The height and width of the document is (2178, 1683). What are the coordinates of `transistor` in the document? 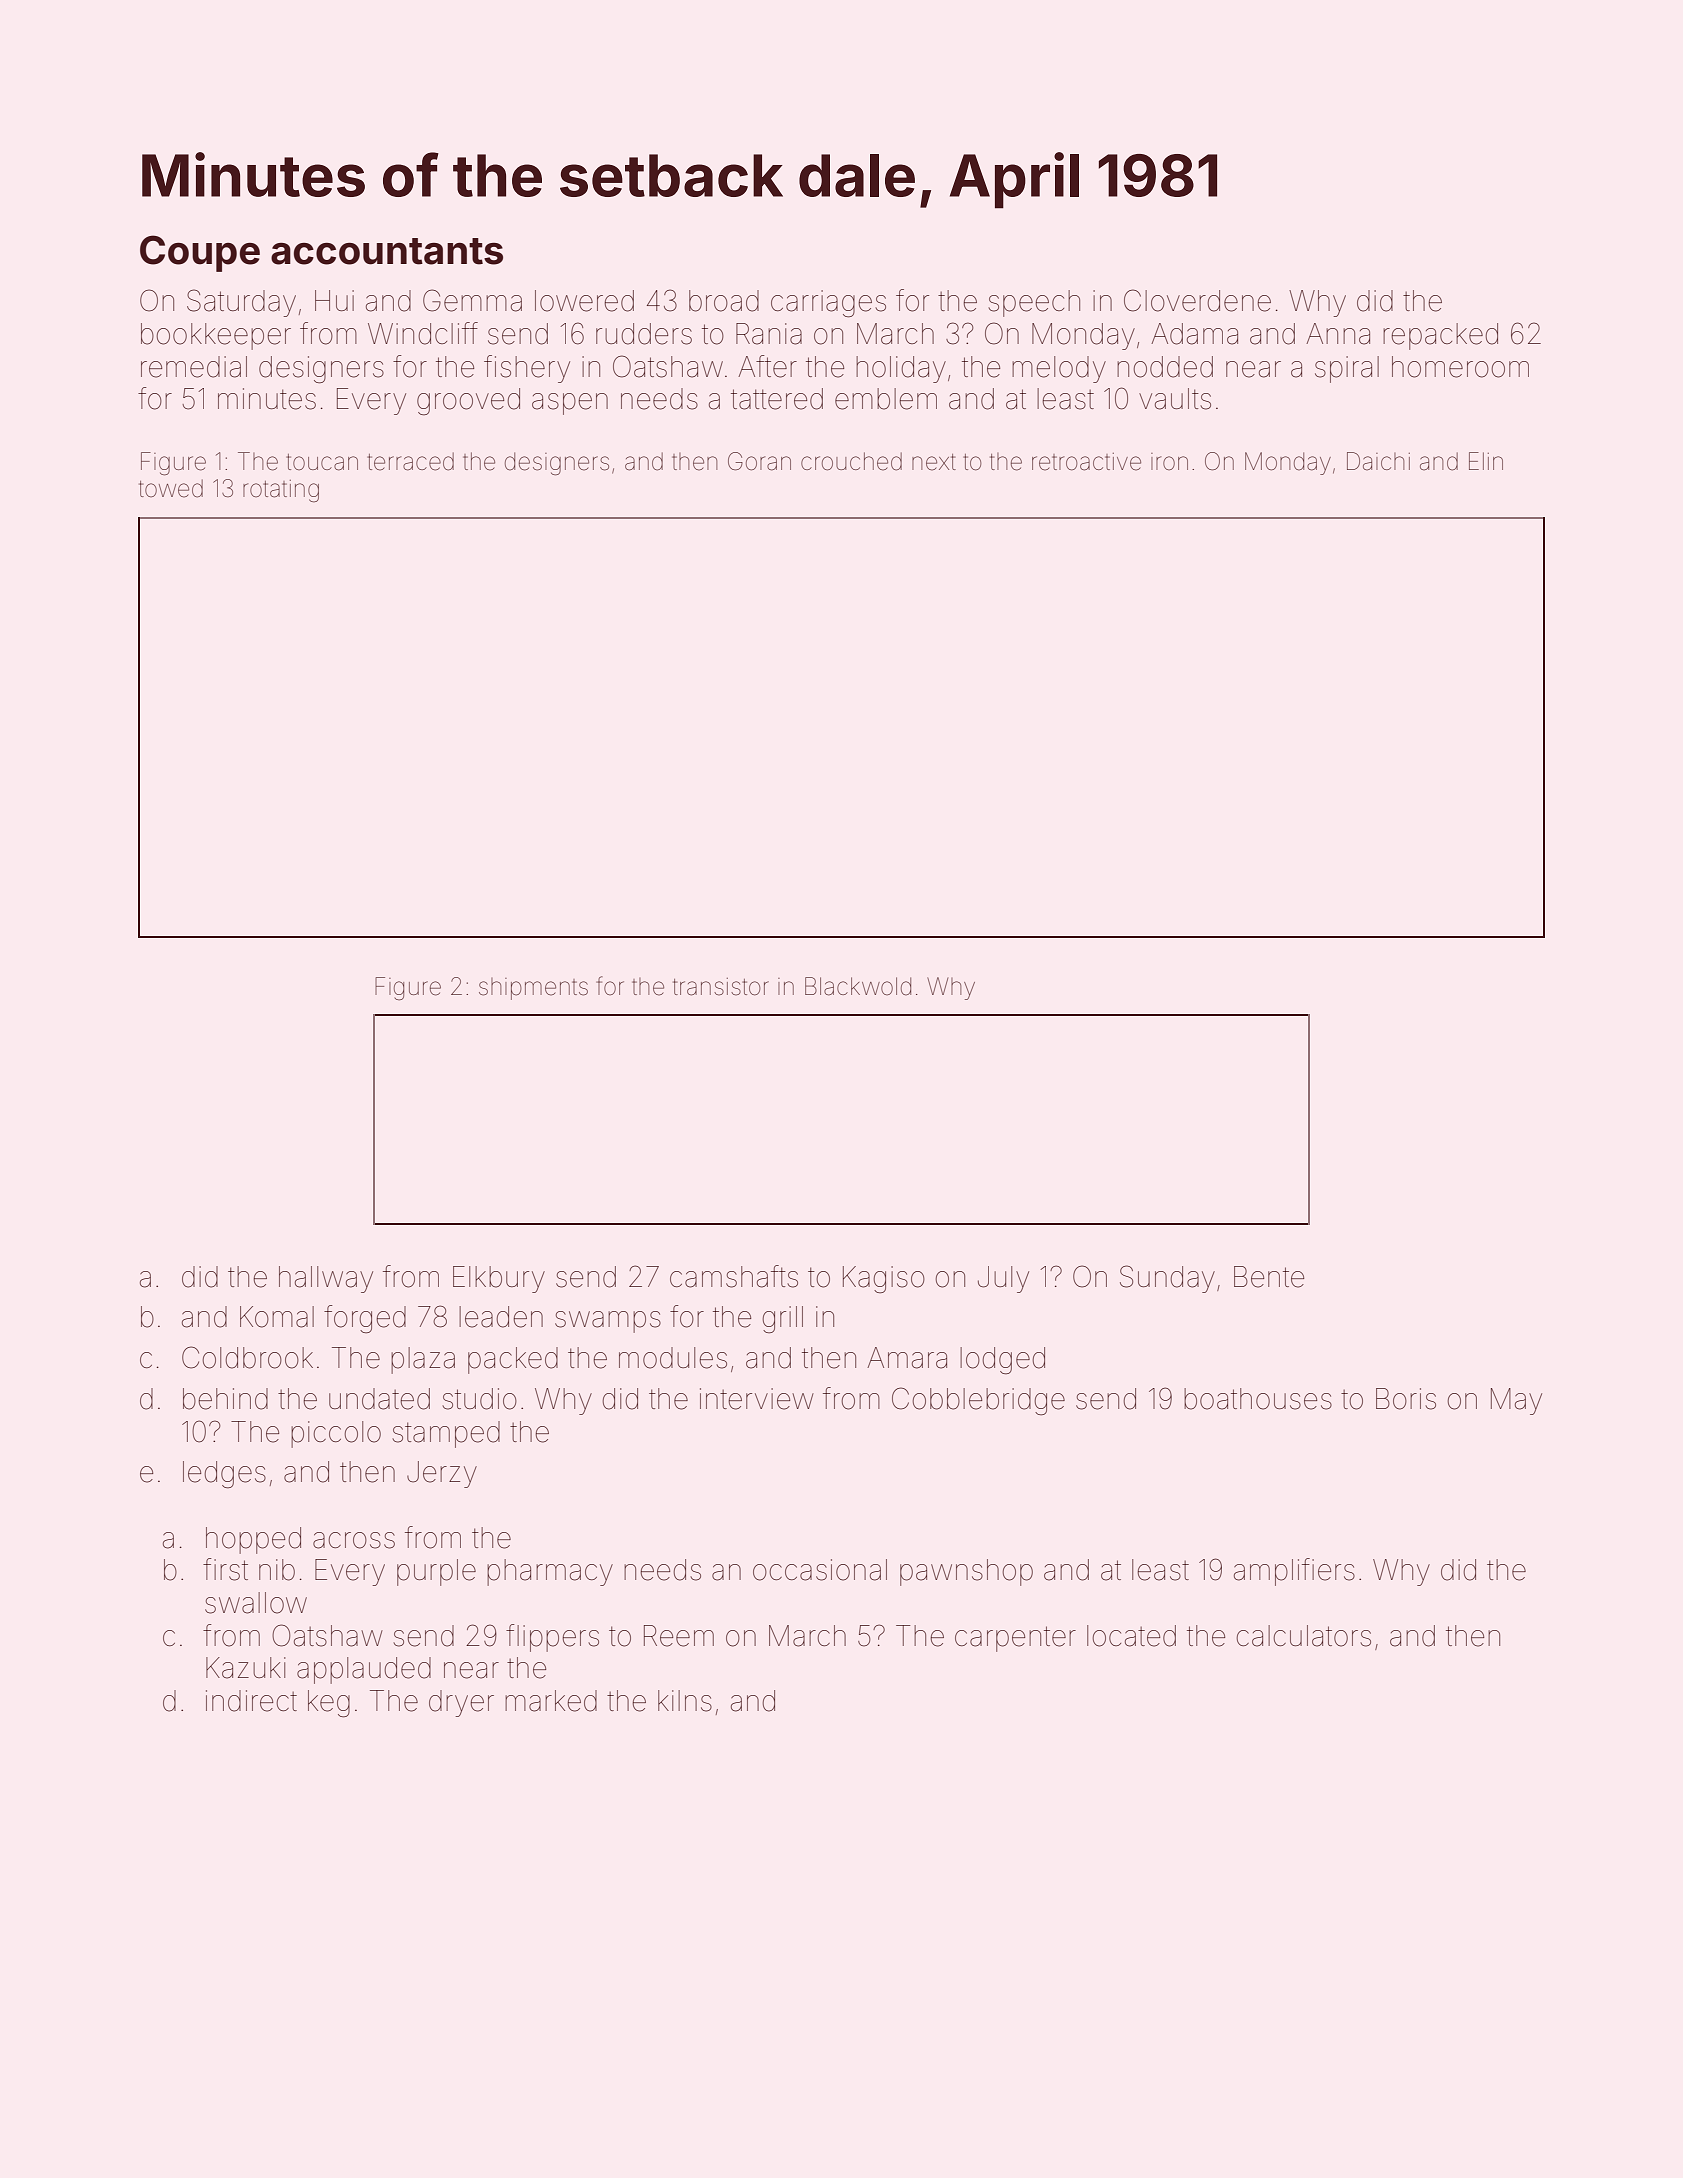 It's located at (721, 987).
